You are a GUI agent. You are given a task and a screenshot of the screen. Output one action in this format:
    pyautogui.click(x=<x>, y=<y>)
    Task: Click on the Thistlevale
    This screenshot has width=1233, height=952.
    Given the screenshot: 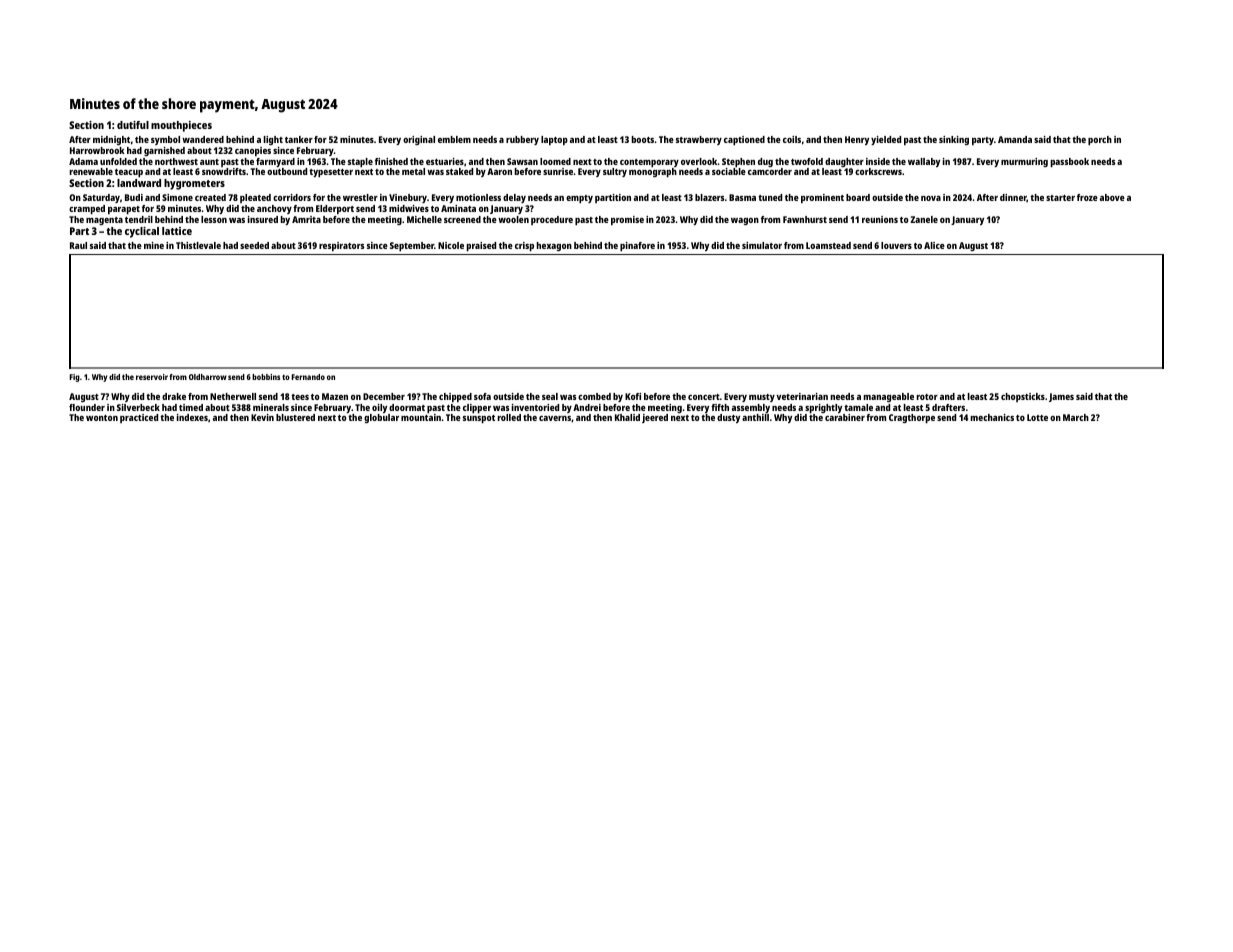 What is the action you would take?
    pyautogui.click(x=198, y=245)
